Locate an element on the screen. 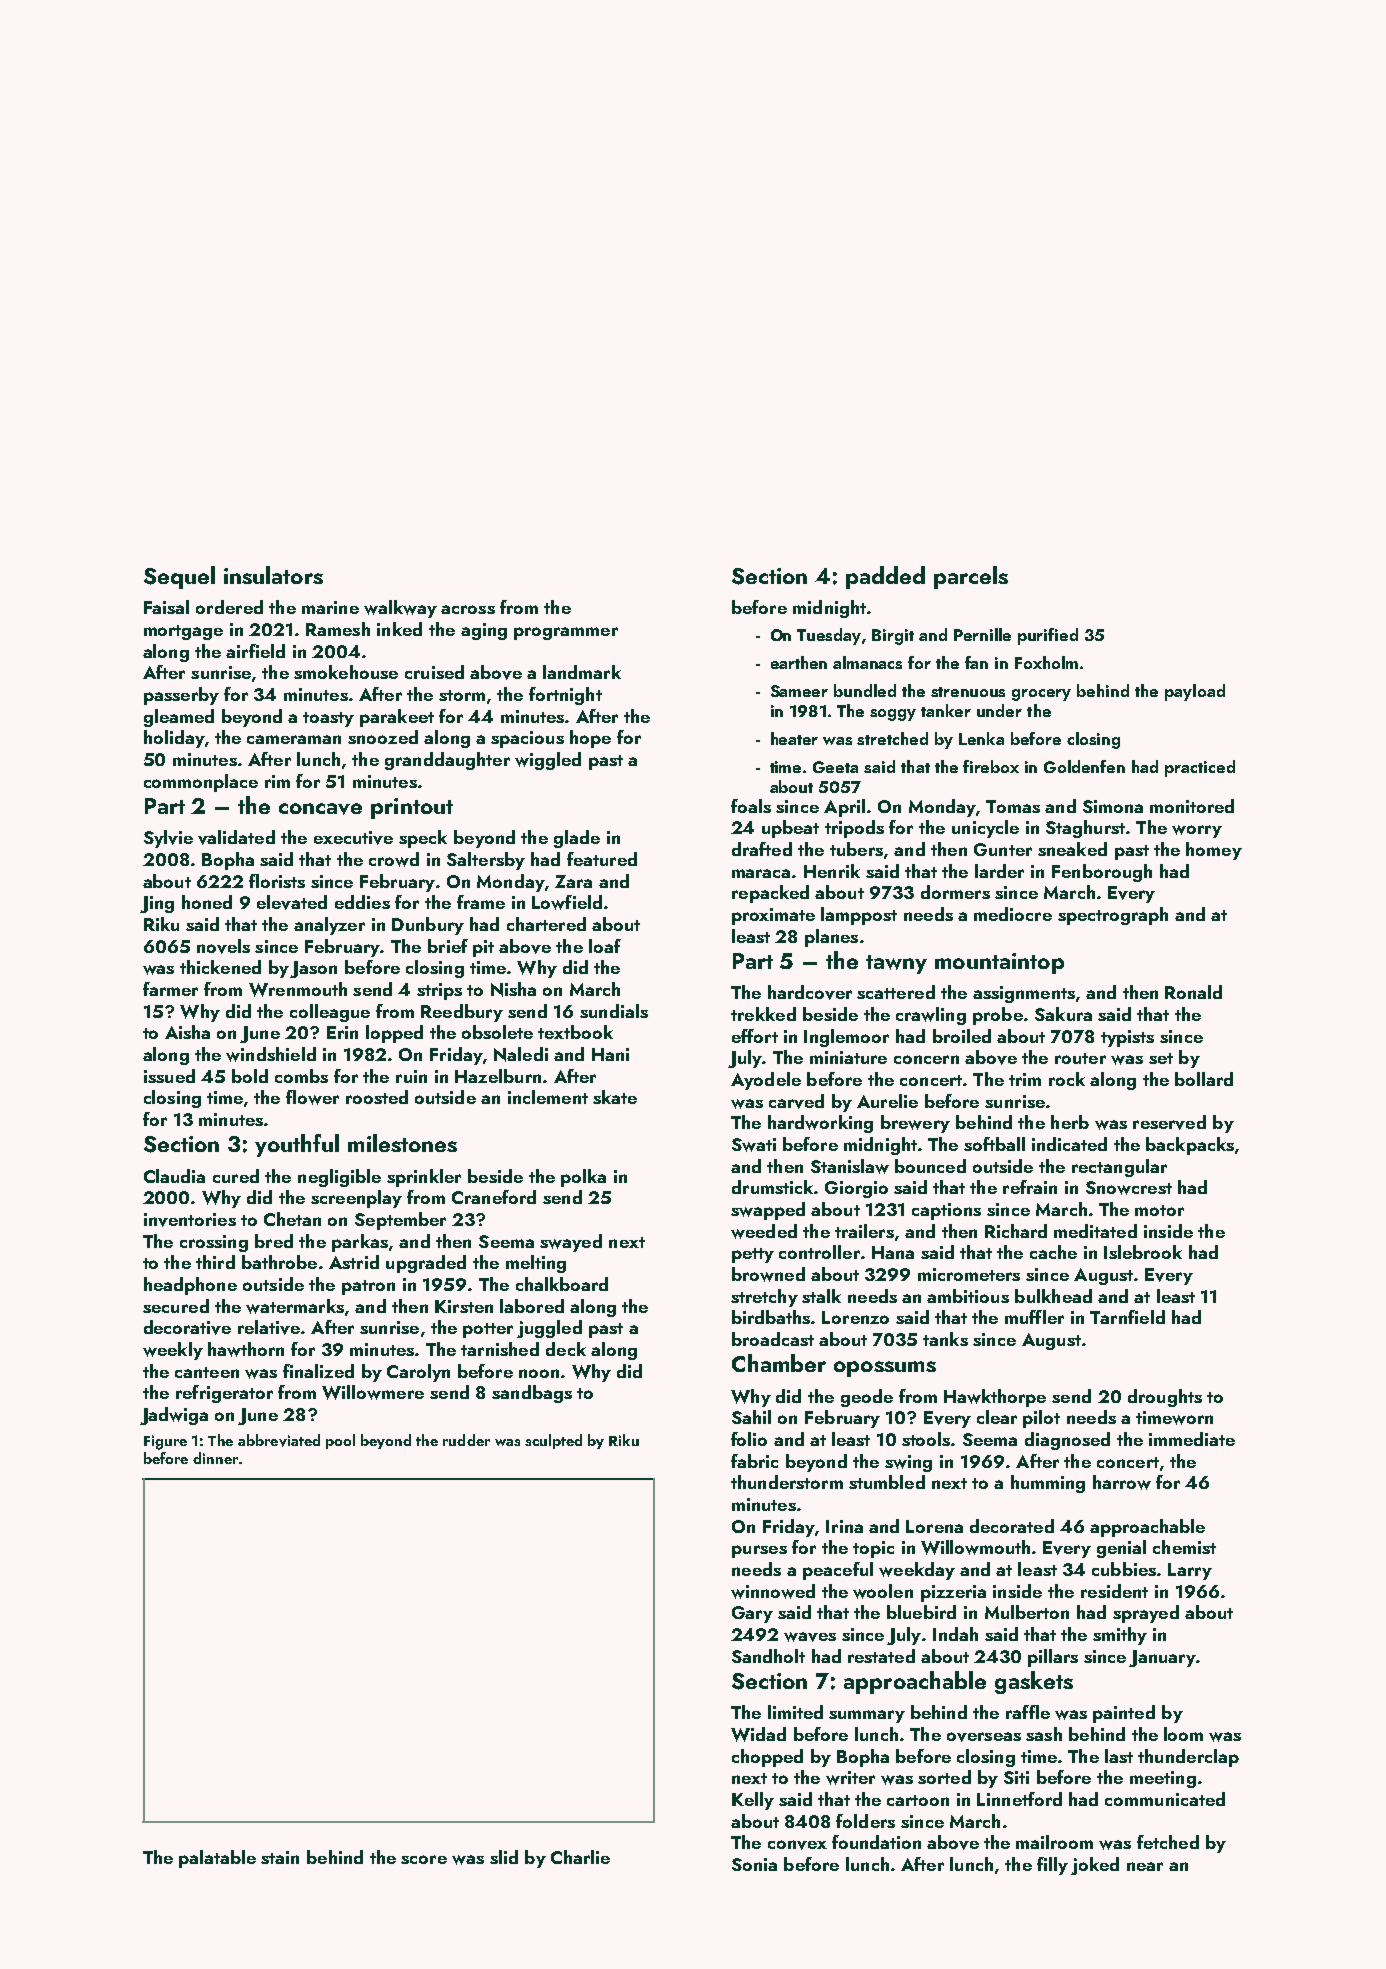  stain is located at coordinates (280, 1857).
